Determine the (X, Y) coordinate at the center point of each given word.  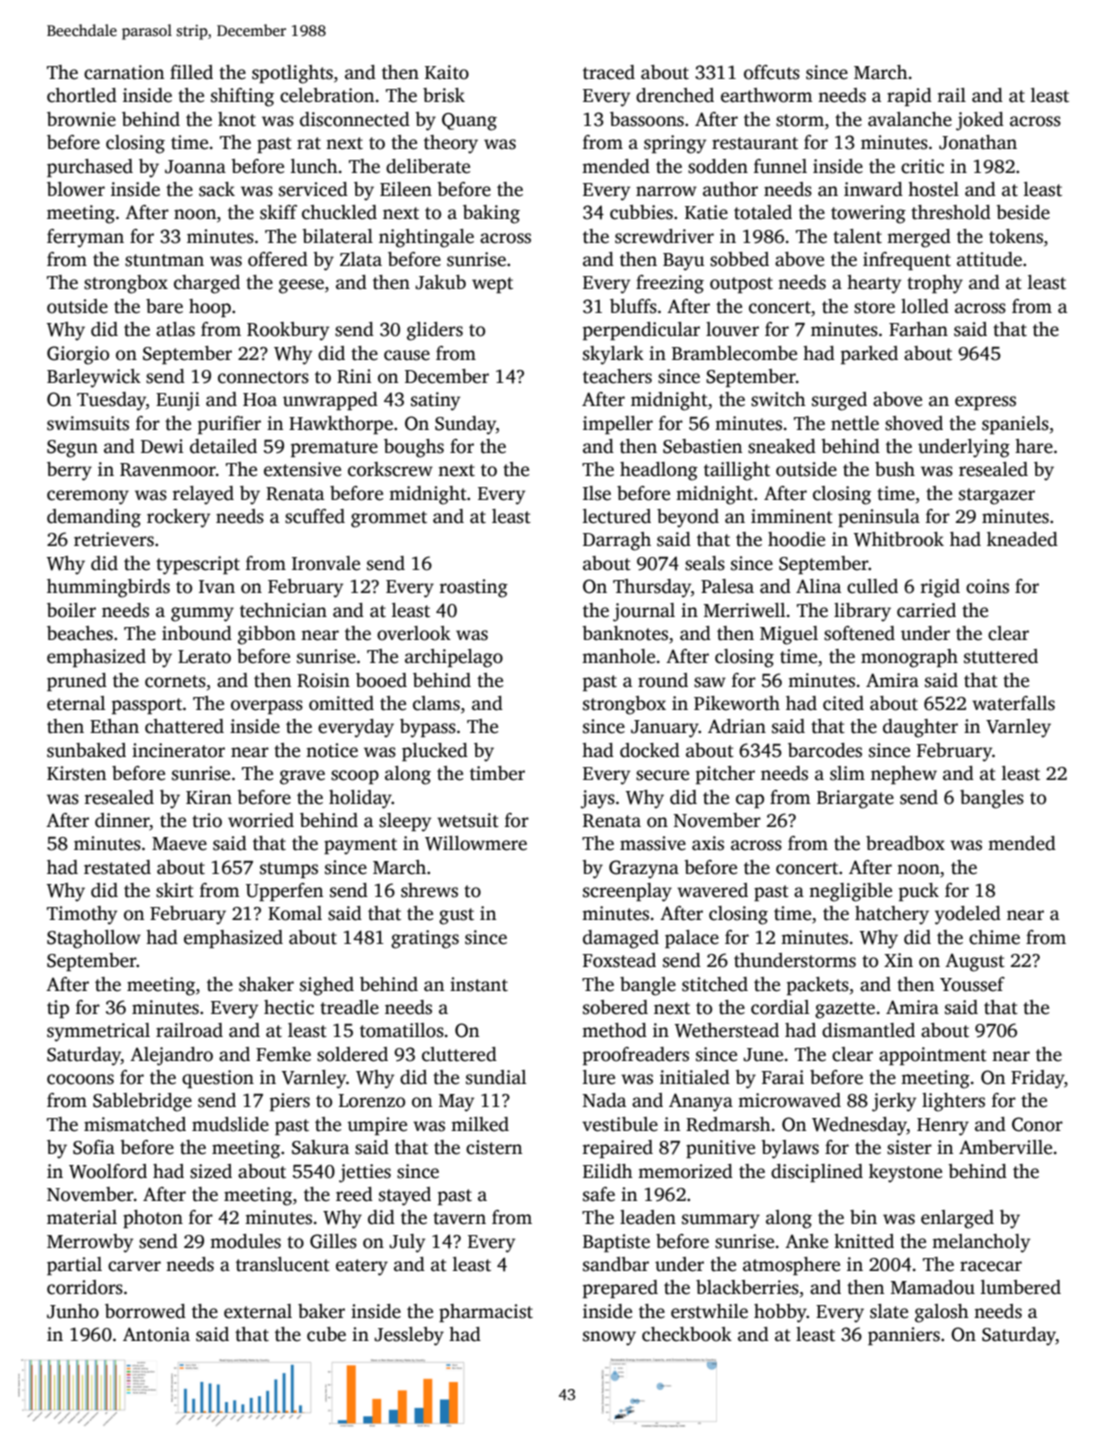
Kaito (447, 72)
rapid (909, 97)
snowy (609, 1338)
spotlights (292, 74)
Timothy (82, 915)
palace (692, 939)
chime (994, 937)
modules (245, 1241)
